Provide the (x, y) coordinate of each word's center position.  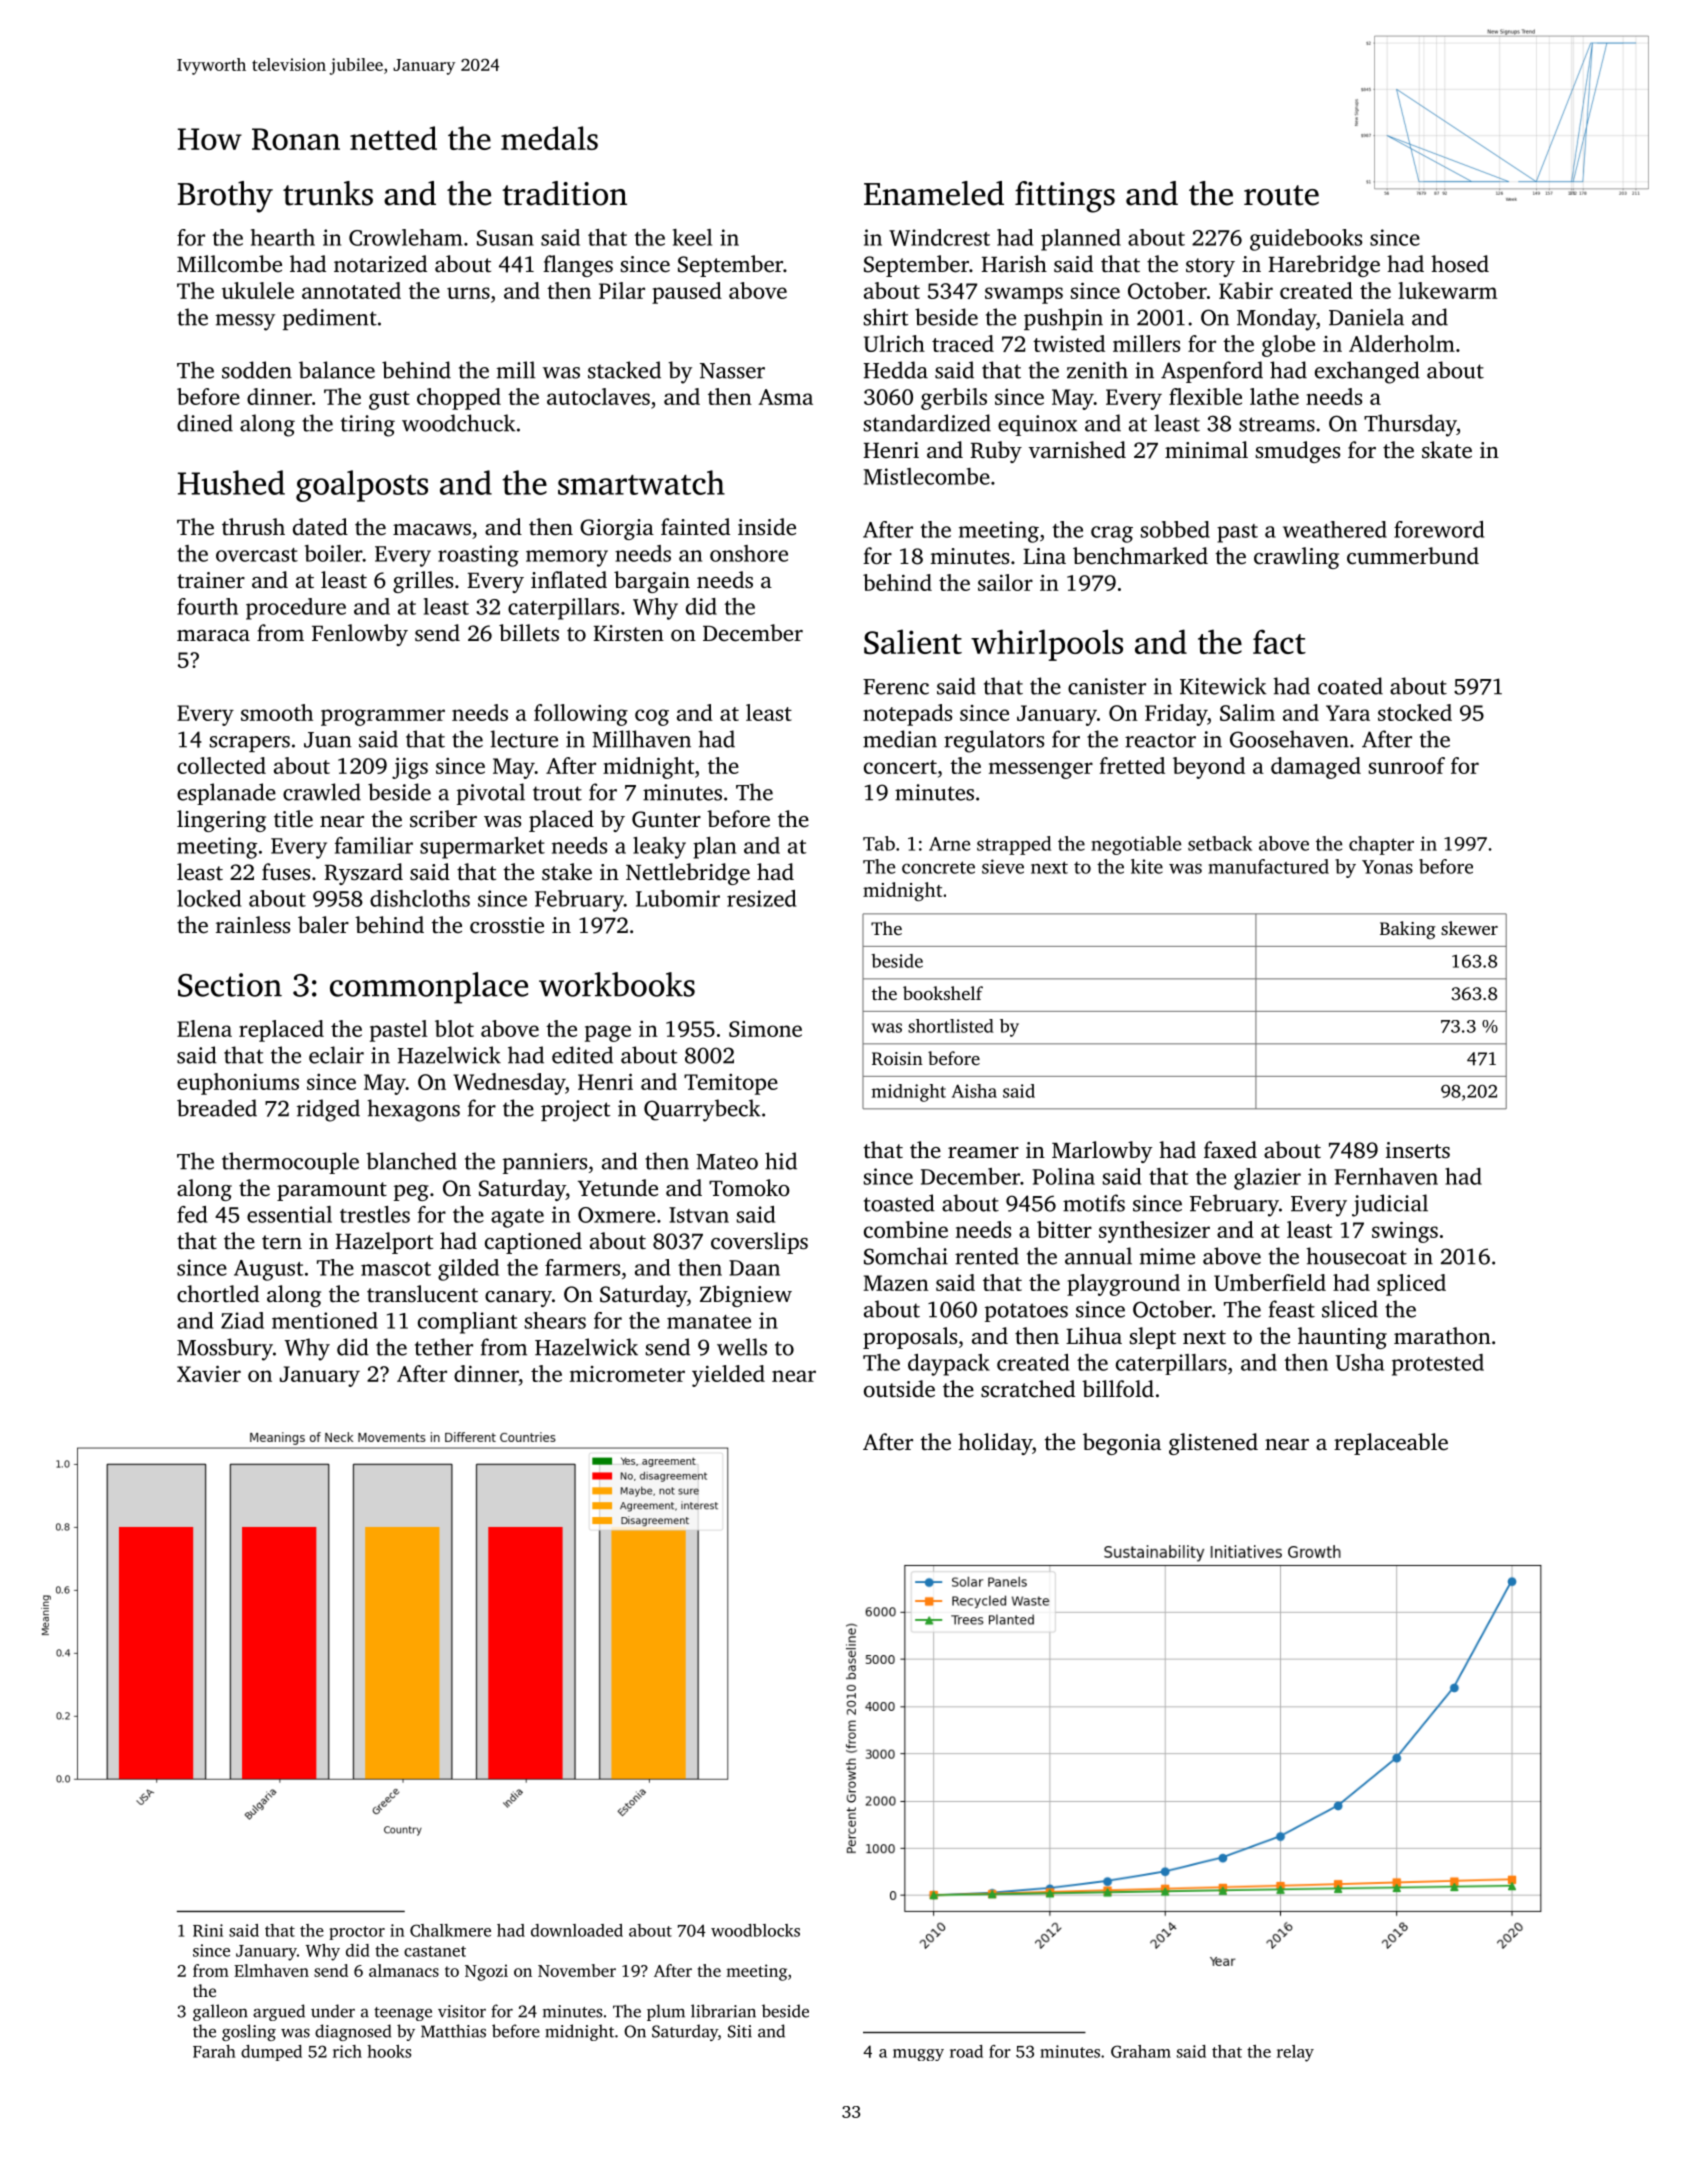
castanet (435, 1951)
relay (1295, 2053)
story (1210, 267)
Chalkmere (450, 1930)
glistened (1213, 1444)
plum (666, 2012)
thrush (253, 526)
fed (192, 1214)
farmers (582, 1267)
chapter (1381, 845)
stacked (624, 370)
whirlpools (1047, 645)
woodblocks (755, 1930)
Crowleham (406, 237)
